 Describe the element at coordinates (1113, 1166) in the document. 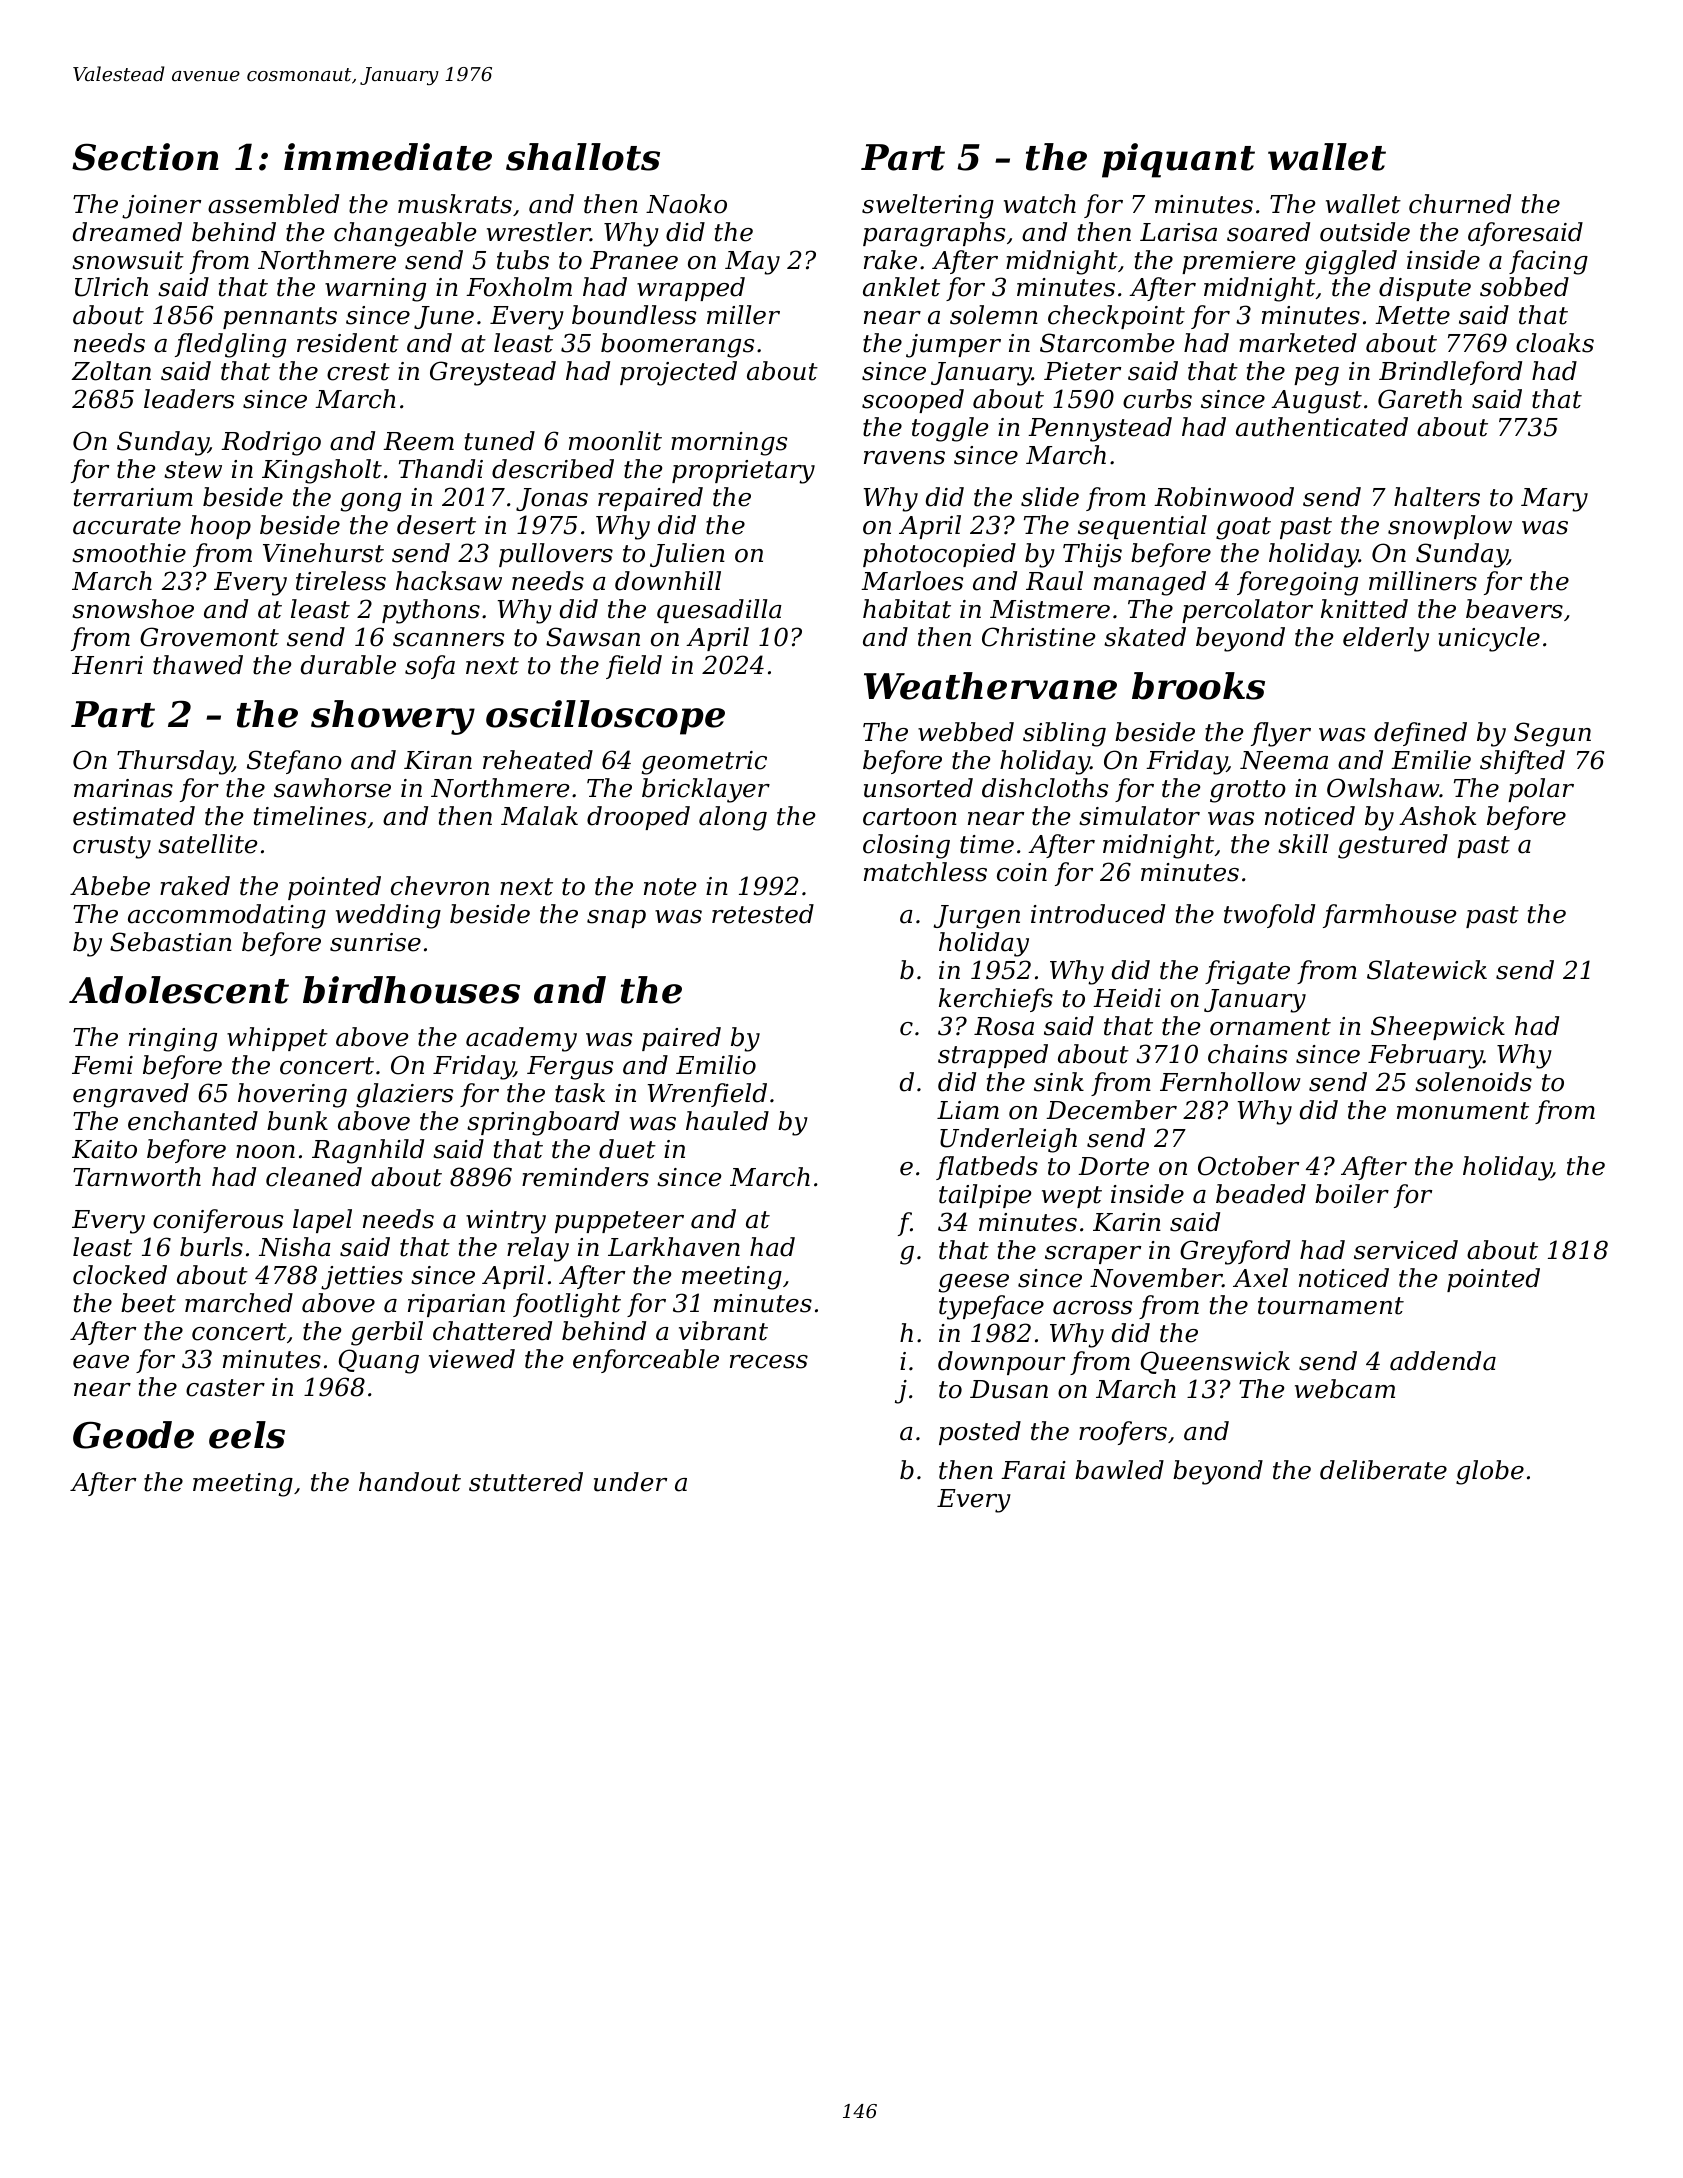

I see `Dorte` at that location.
